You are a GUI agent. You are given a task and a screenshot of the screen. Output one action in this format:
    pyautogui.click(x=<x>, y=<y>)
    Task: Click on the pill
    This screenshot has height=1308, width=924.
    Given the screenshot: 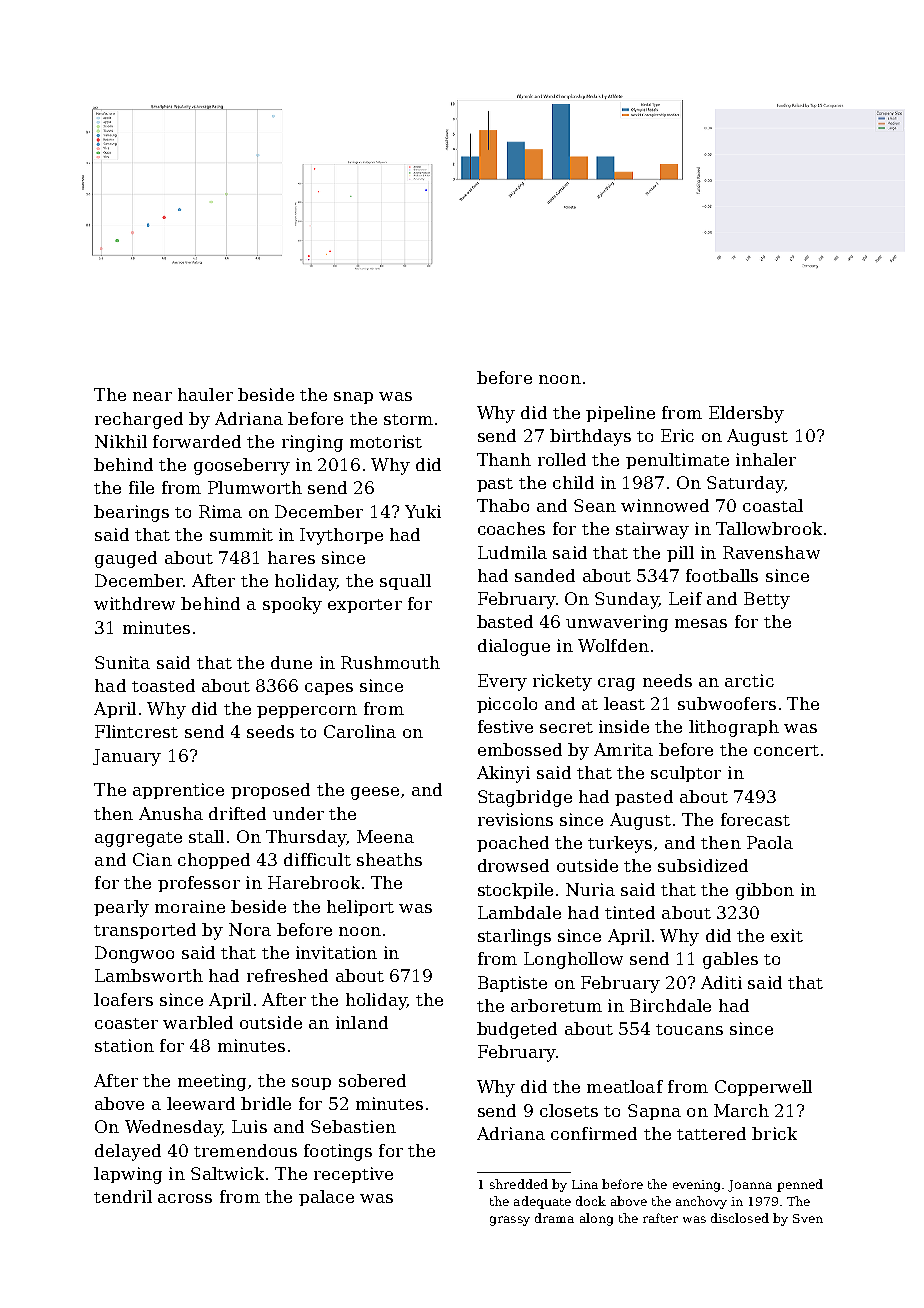 What is the action you would take?
    pyautogui.click(x=680, y=554)
